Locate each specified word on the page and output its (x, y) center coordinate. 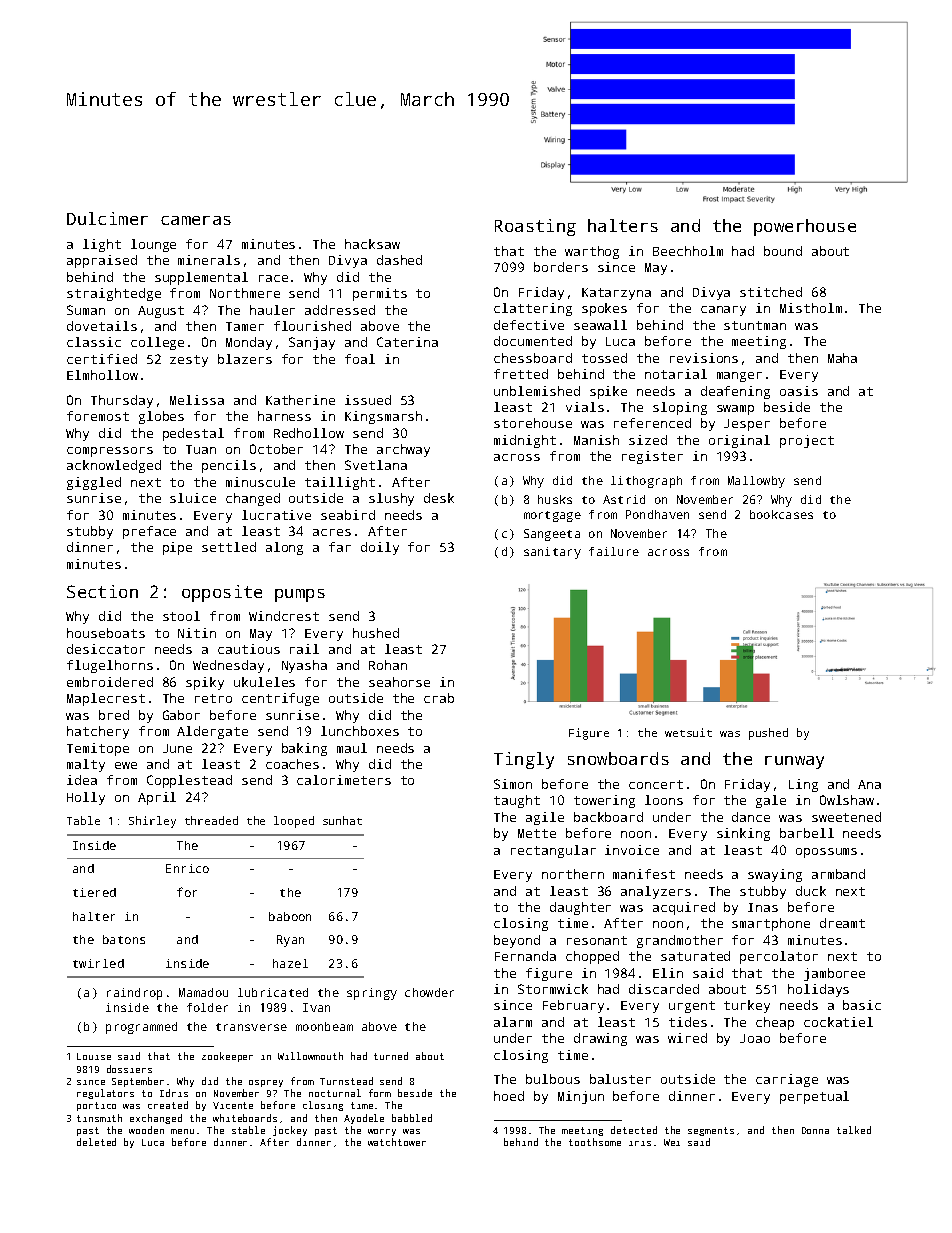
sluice (193, 498)
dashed (399, 260)
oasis (799, 391)
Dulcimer (107, 218)
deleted (96, 1142)
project (807, 441)
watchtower (397, 1142)
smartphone (771, 924)
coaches (292, 764)
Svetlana (376, 465)
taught (517, 801)
